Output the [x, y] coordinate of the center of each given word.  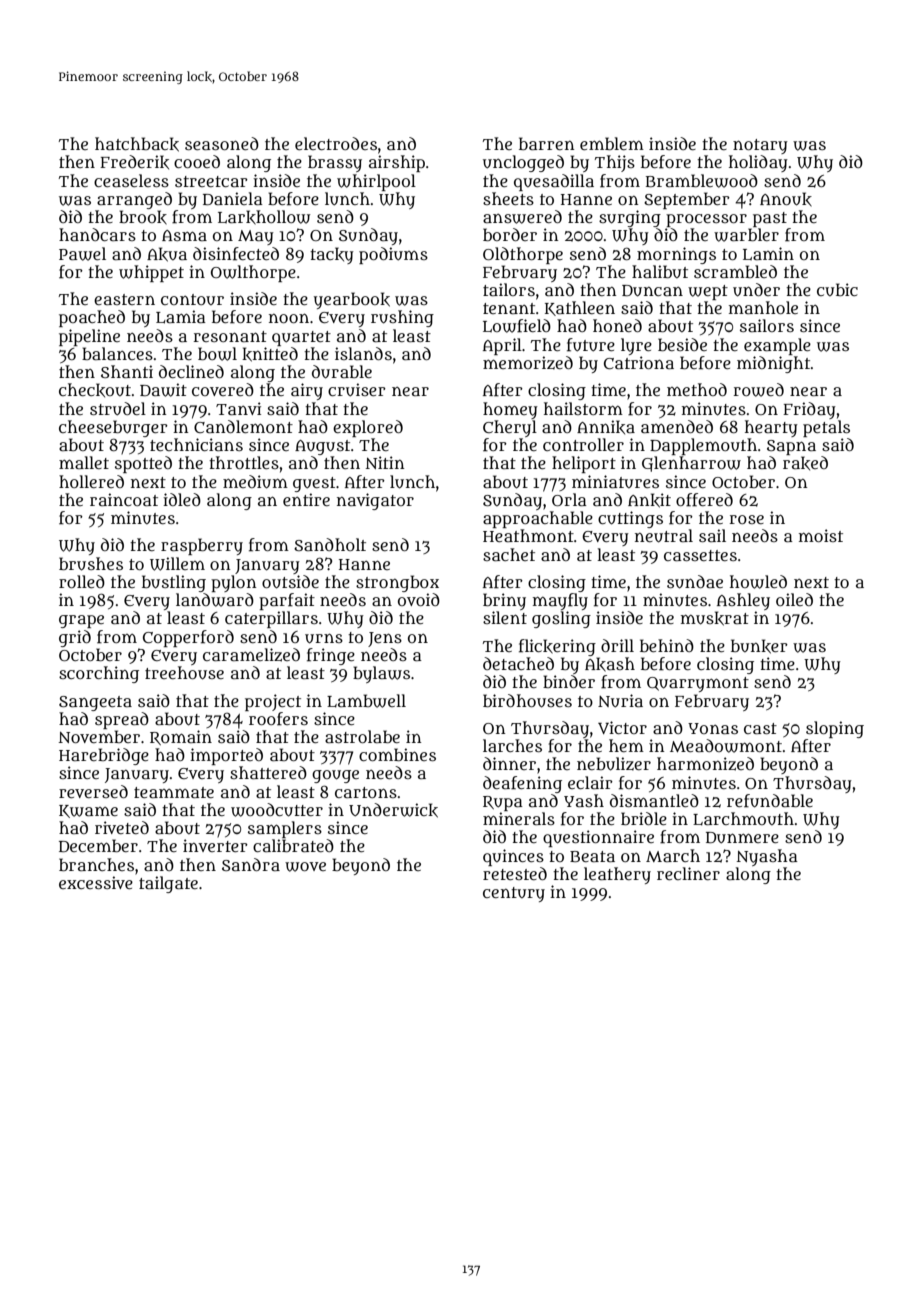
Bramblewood [702, 181]
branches [96, 864]
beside [682, 344]
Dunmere [742, 838]
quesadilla [554, 182]
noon [289, 318]
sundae [695, 582]
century [514, 894]
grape [81, 621]
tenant [509, 308]
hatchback [137, 144]
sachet [509, 554]
